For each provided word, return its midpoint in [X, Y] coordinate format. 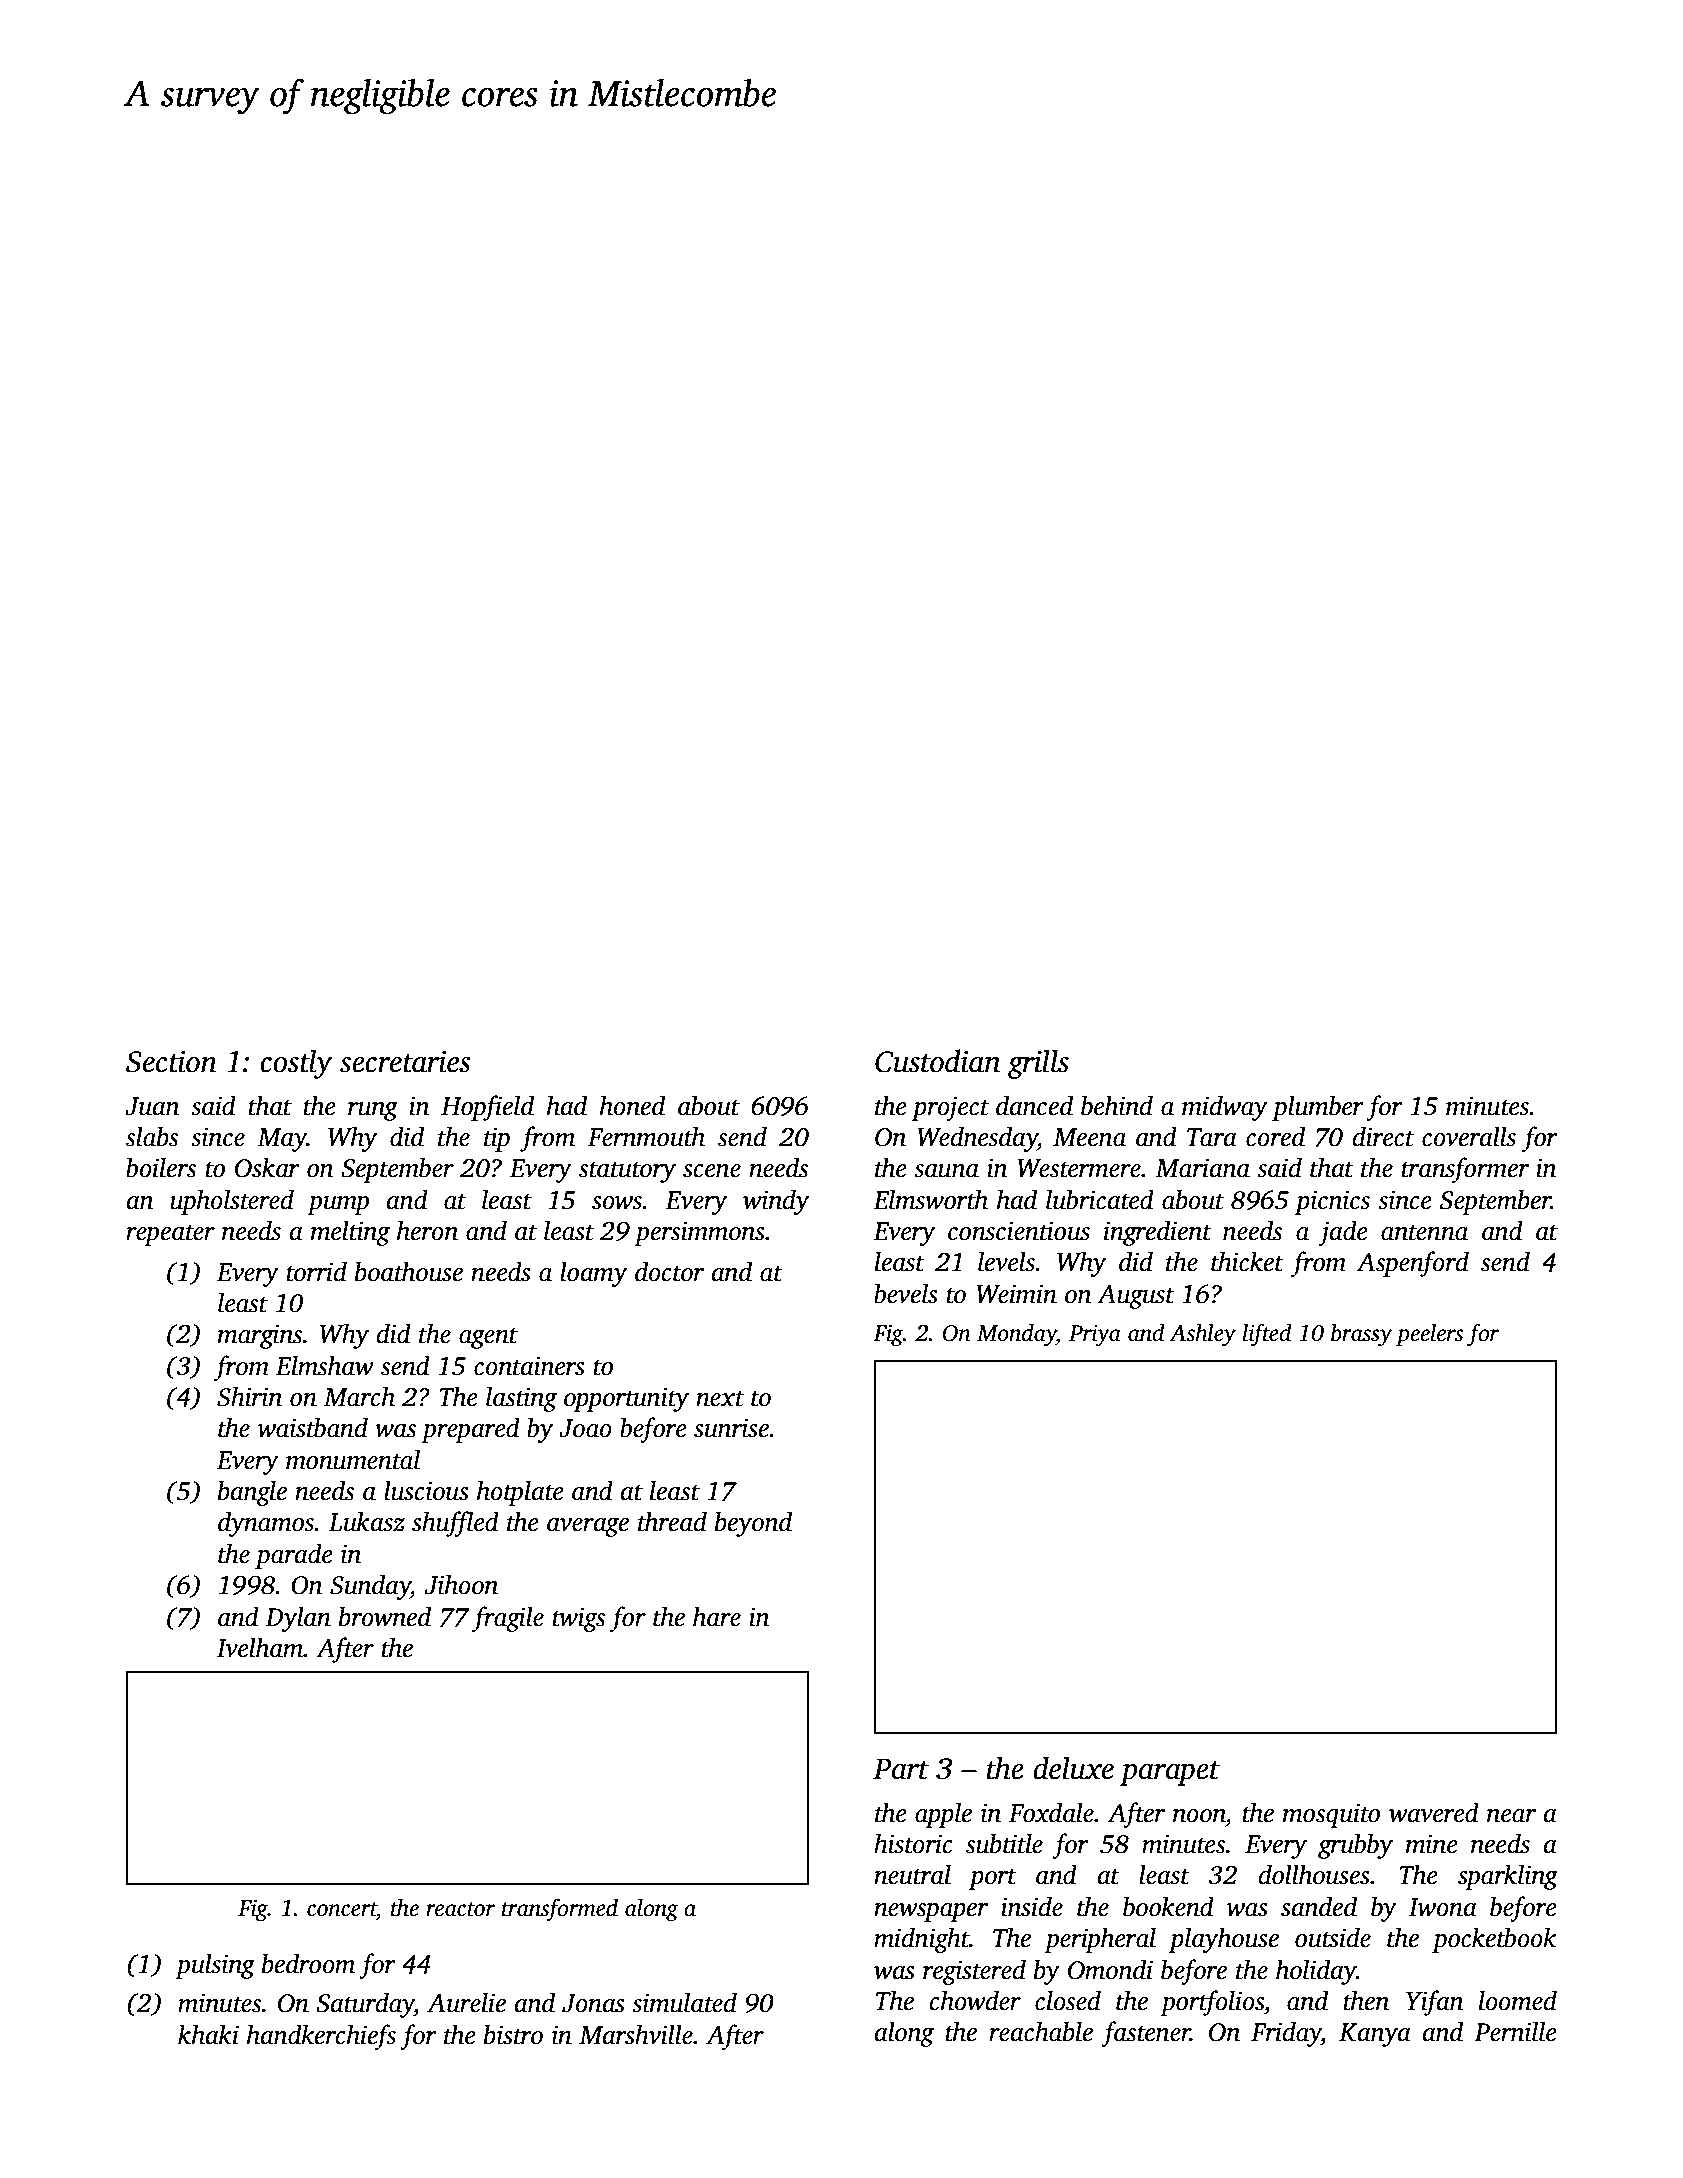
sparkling [1508, 1877]
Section [171, 1061]
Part [901, 1769]
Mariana [1202, 1168]
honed [632, 1105]
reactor [460, 1909]
